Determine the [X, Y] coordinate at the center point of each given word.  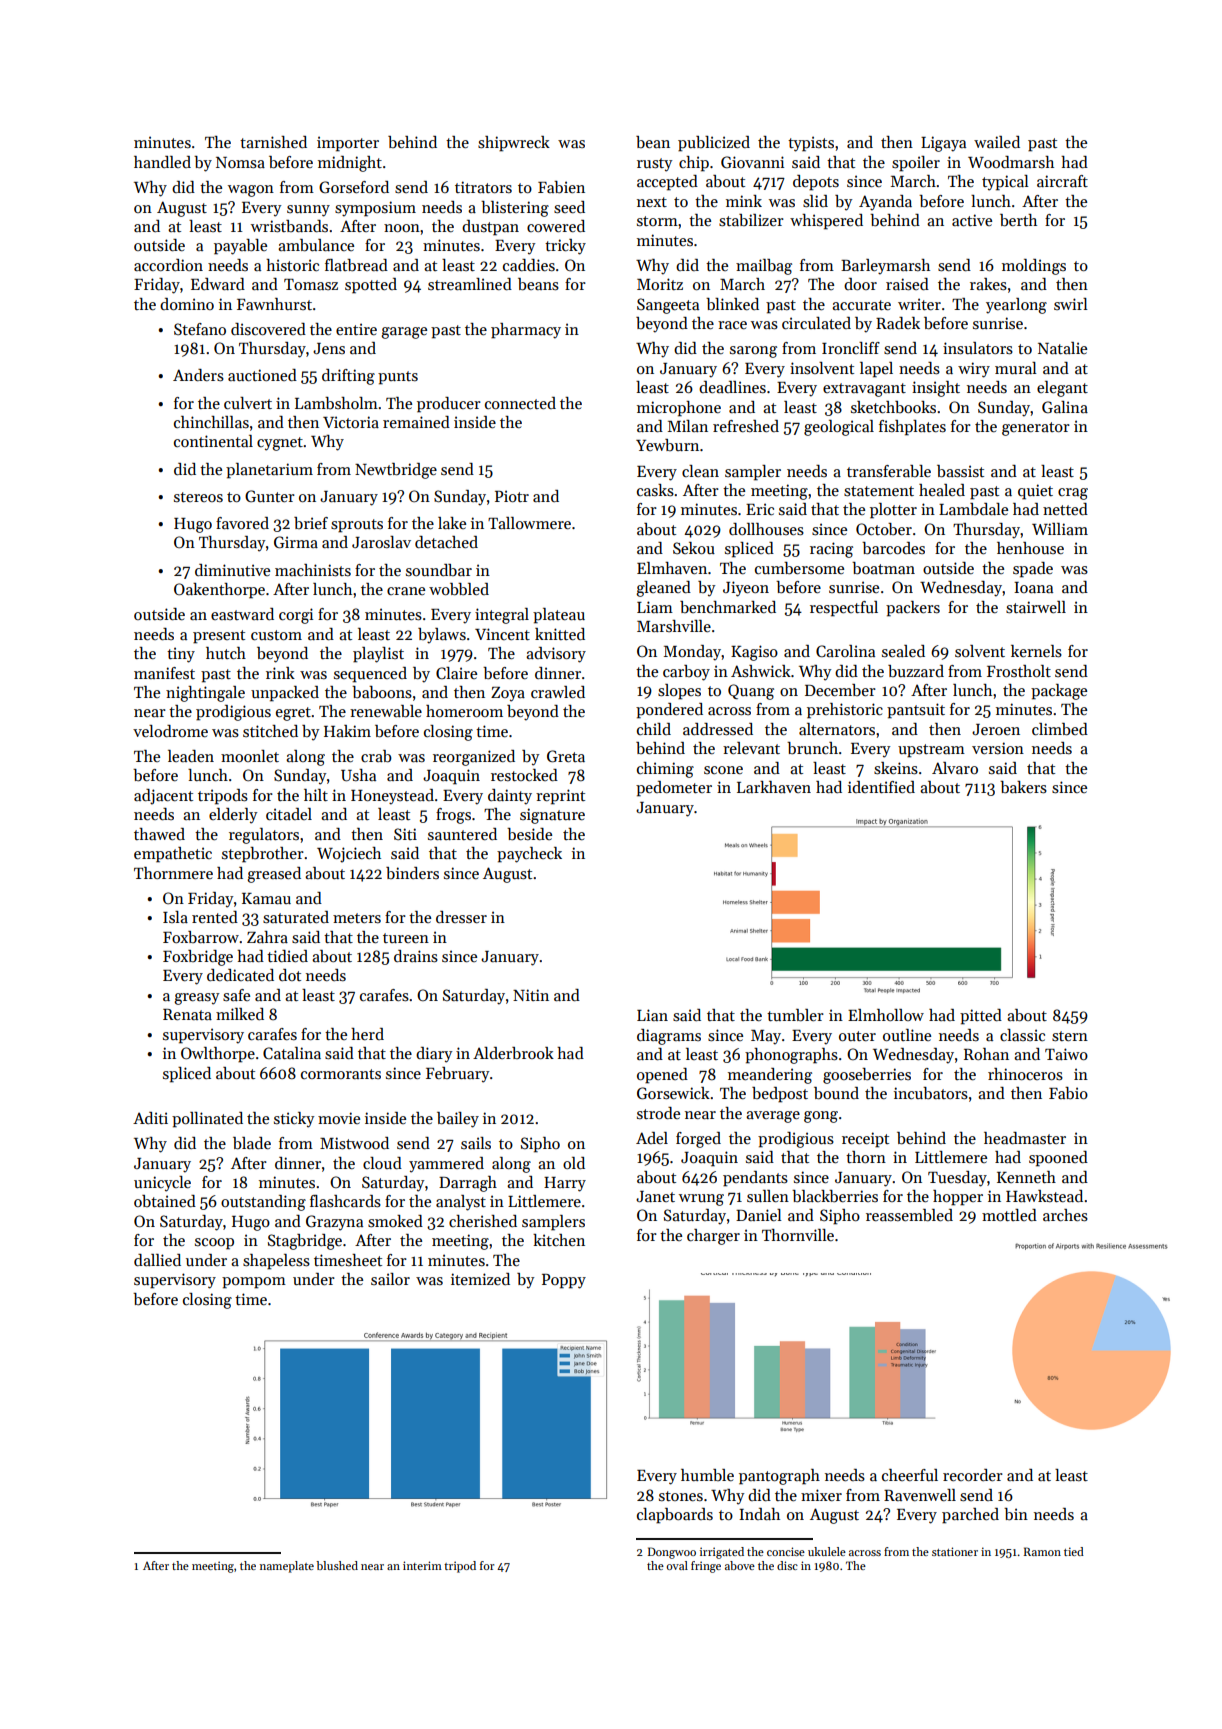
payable [240, 247]
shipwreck [514, 144]
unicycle [162, 1184]
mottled [1009, 1215]
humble [707, 1475]
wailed [997, 142]
